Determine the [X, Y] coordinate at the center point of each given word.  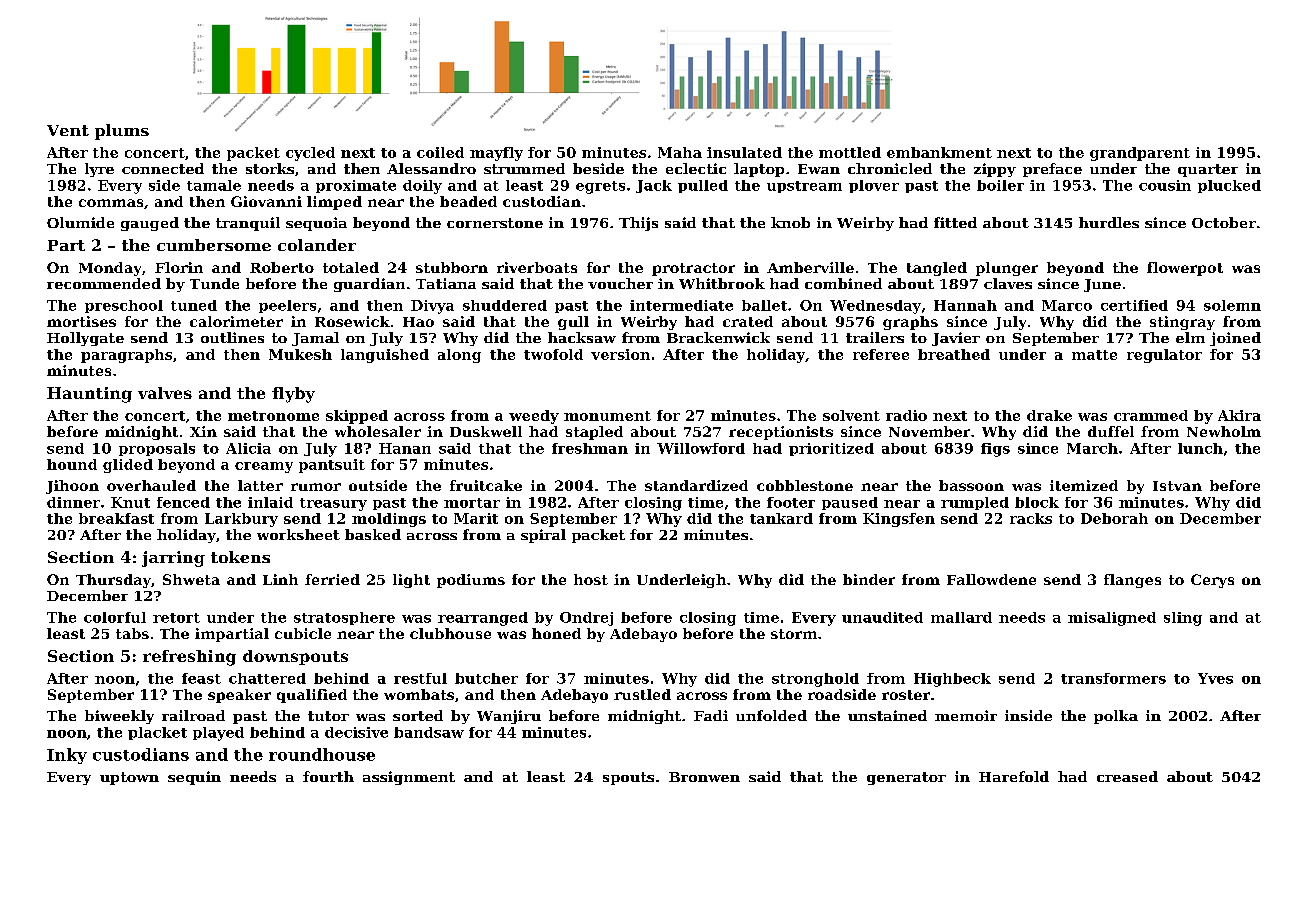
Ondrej [586, 619]
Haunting [89, 395]
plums [122, 132]
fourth [328, 776]
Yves [1215, 678]
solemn [1232, 305]
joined [1235, 339]
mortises [81, 321]
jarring [173, 559]
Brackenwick [718, 337]
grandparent [1140, 154]
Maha [680, 152]
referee [881, 354]
